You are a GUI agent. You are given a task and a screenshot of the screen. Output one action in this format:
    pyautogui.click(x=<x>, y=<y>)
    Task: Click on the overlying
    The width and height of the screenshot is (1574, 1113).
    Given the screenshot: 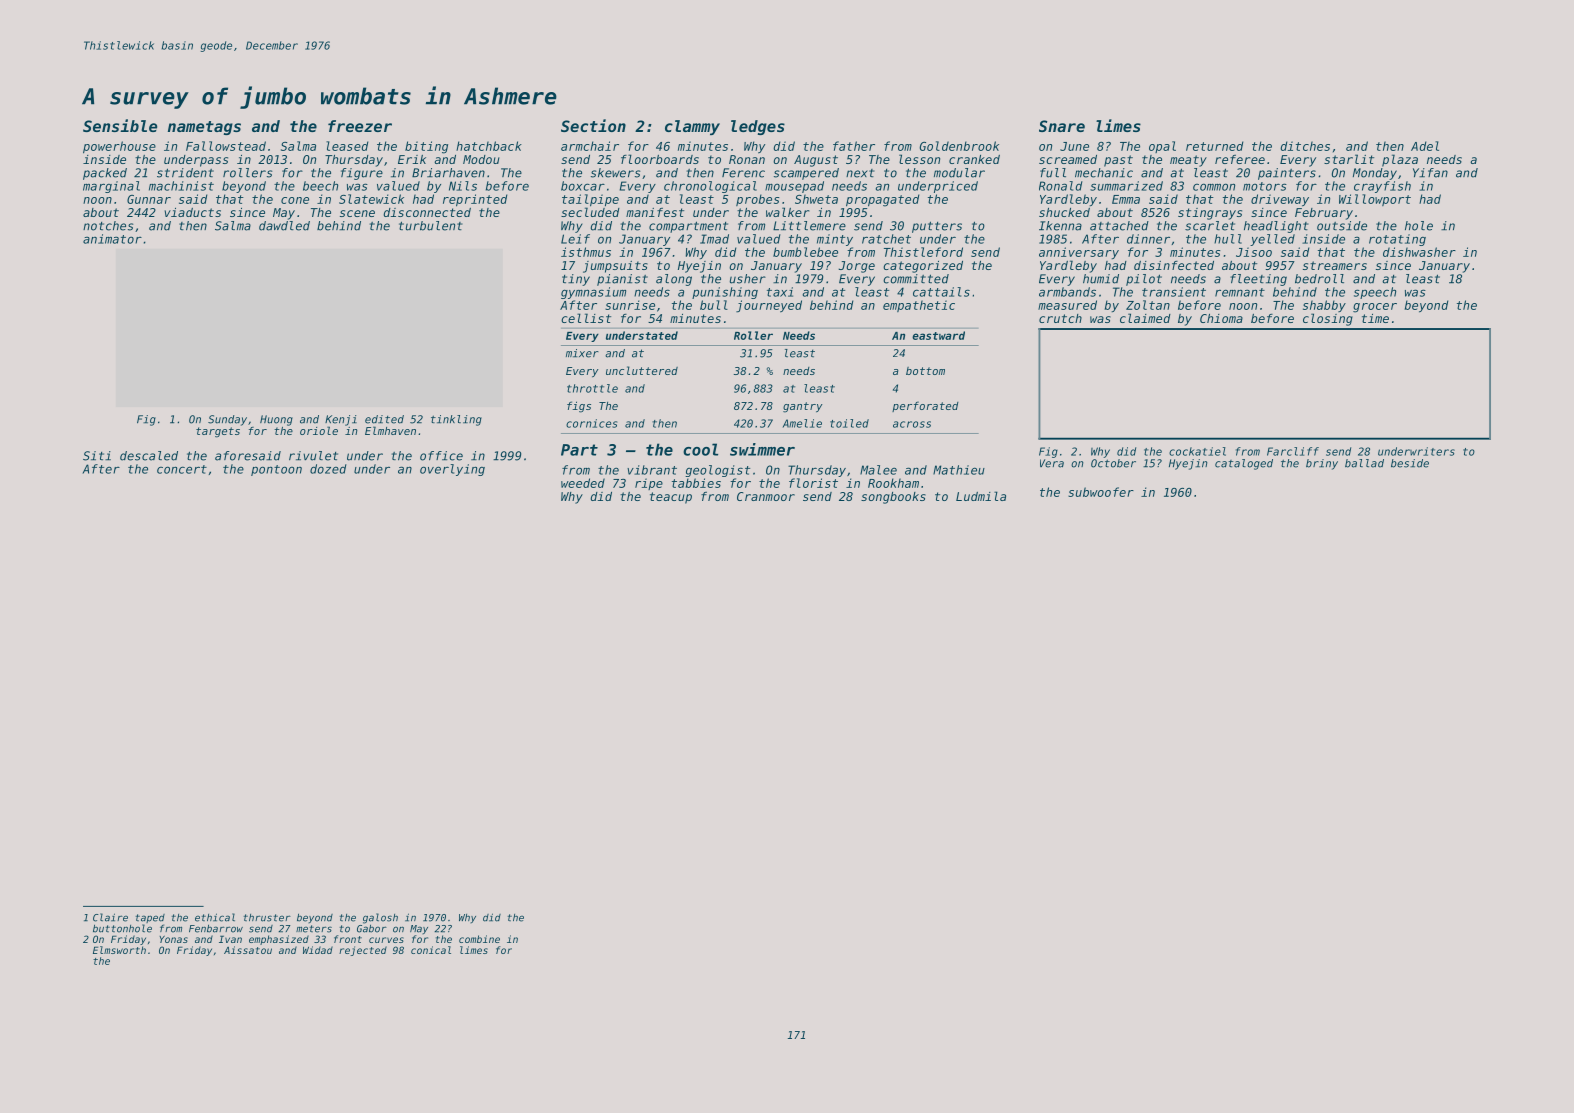 What is the action you would take?
    pyautogui.click(x=452, y=470)
